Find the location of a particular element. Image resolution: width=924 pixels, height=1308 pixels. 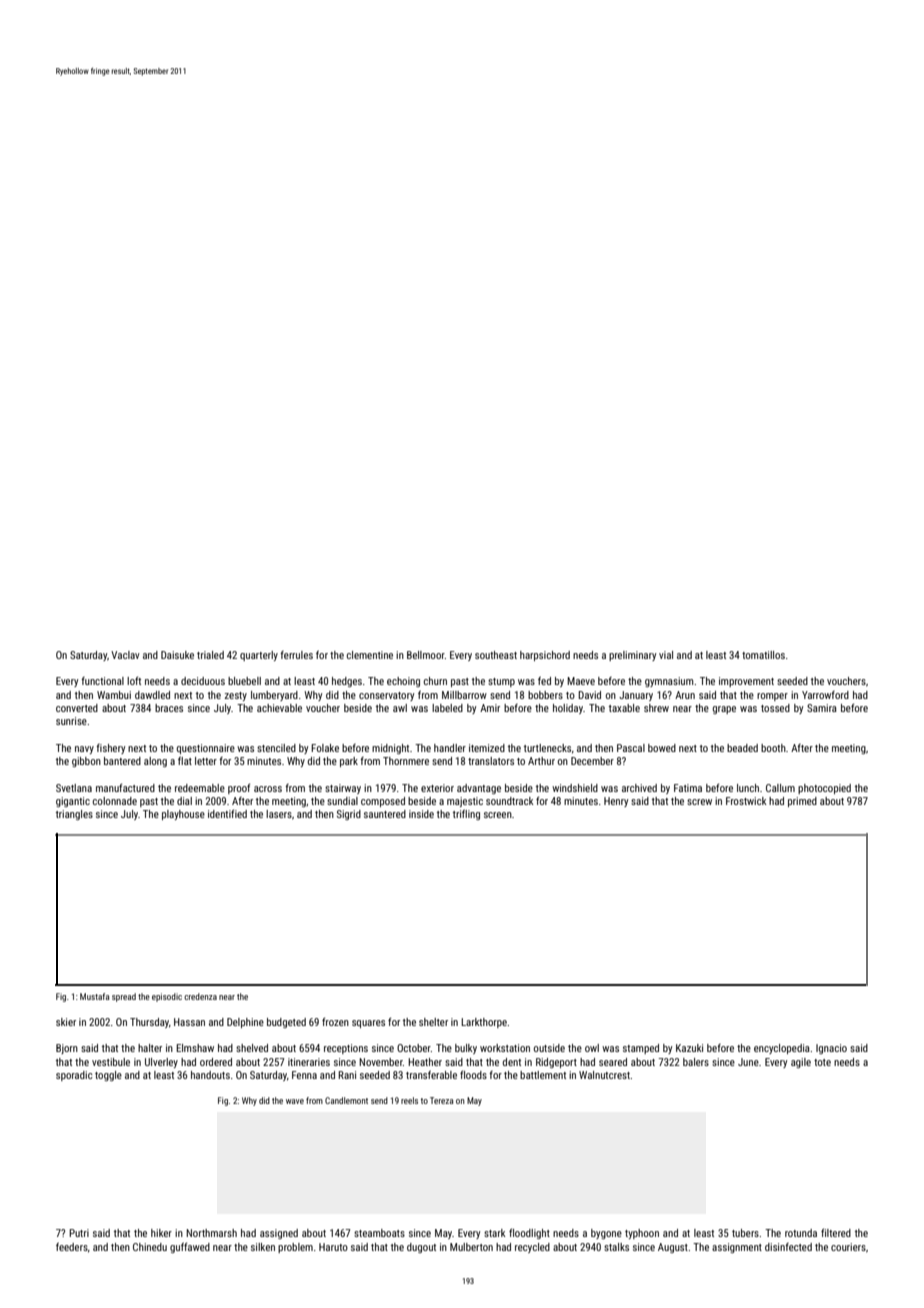

Mustafa is located at coordinates (94, 996).
